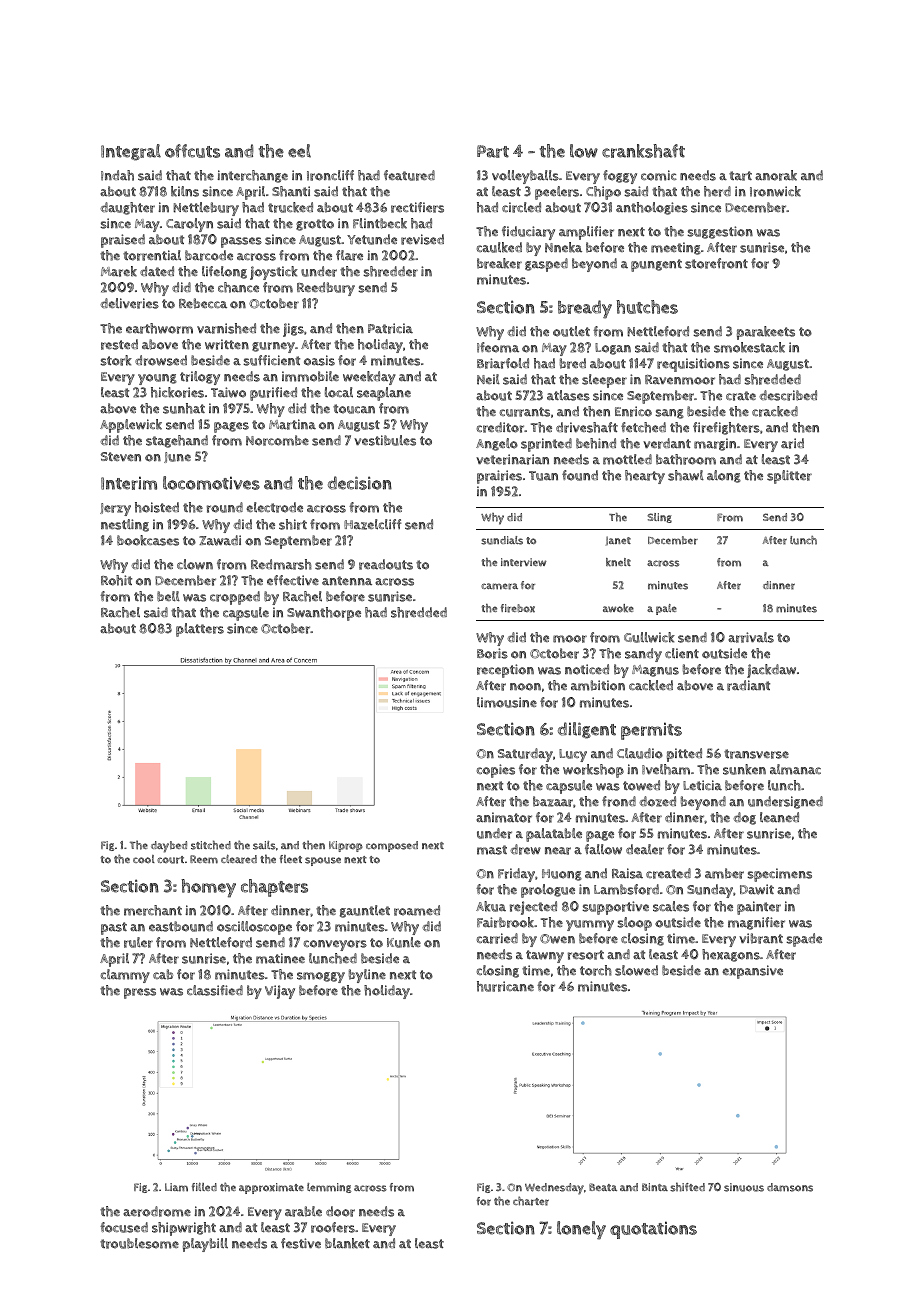 This screenshot has height=1308, width=924. What do you see at coordinates (554, 835) in the screenshot?
I see `palatable` at bounding box center [554, 835].
